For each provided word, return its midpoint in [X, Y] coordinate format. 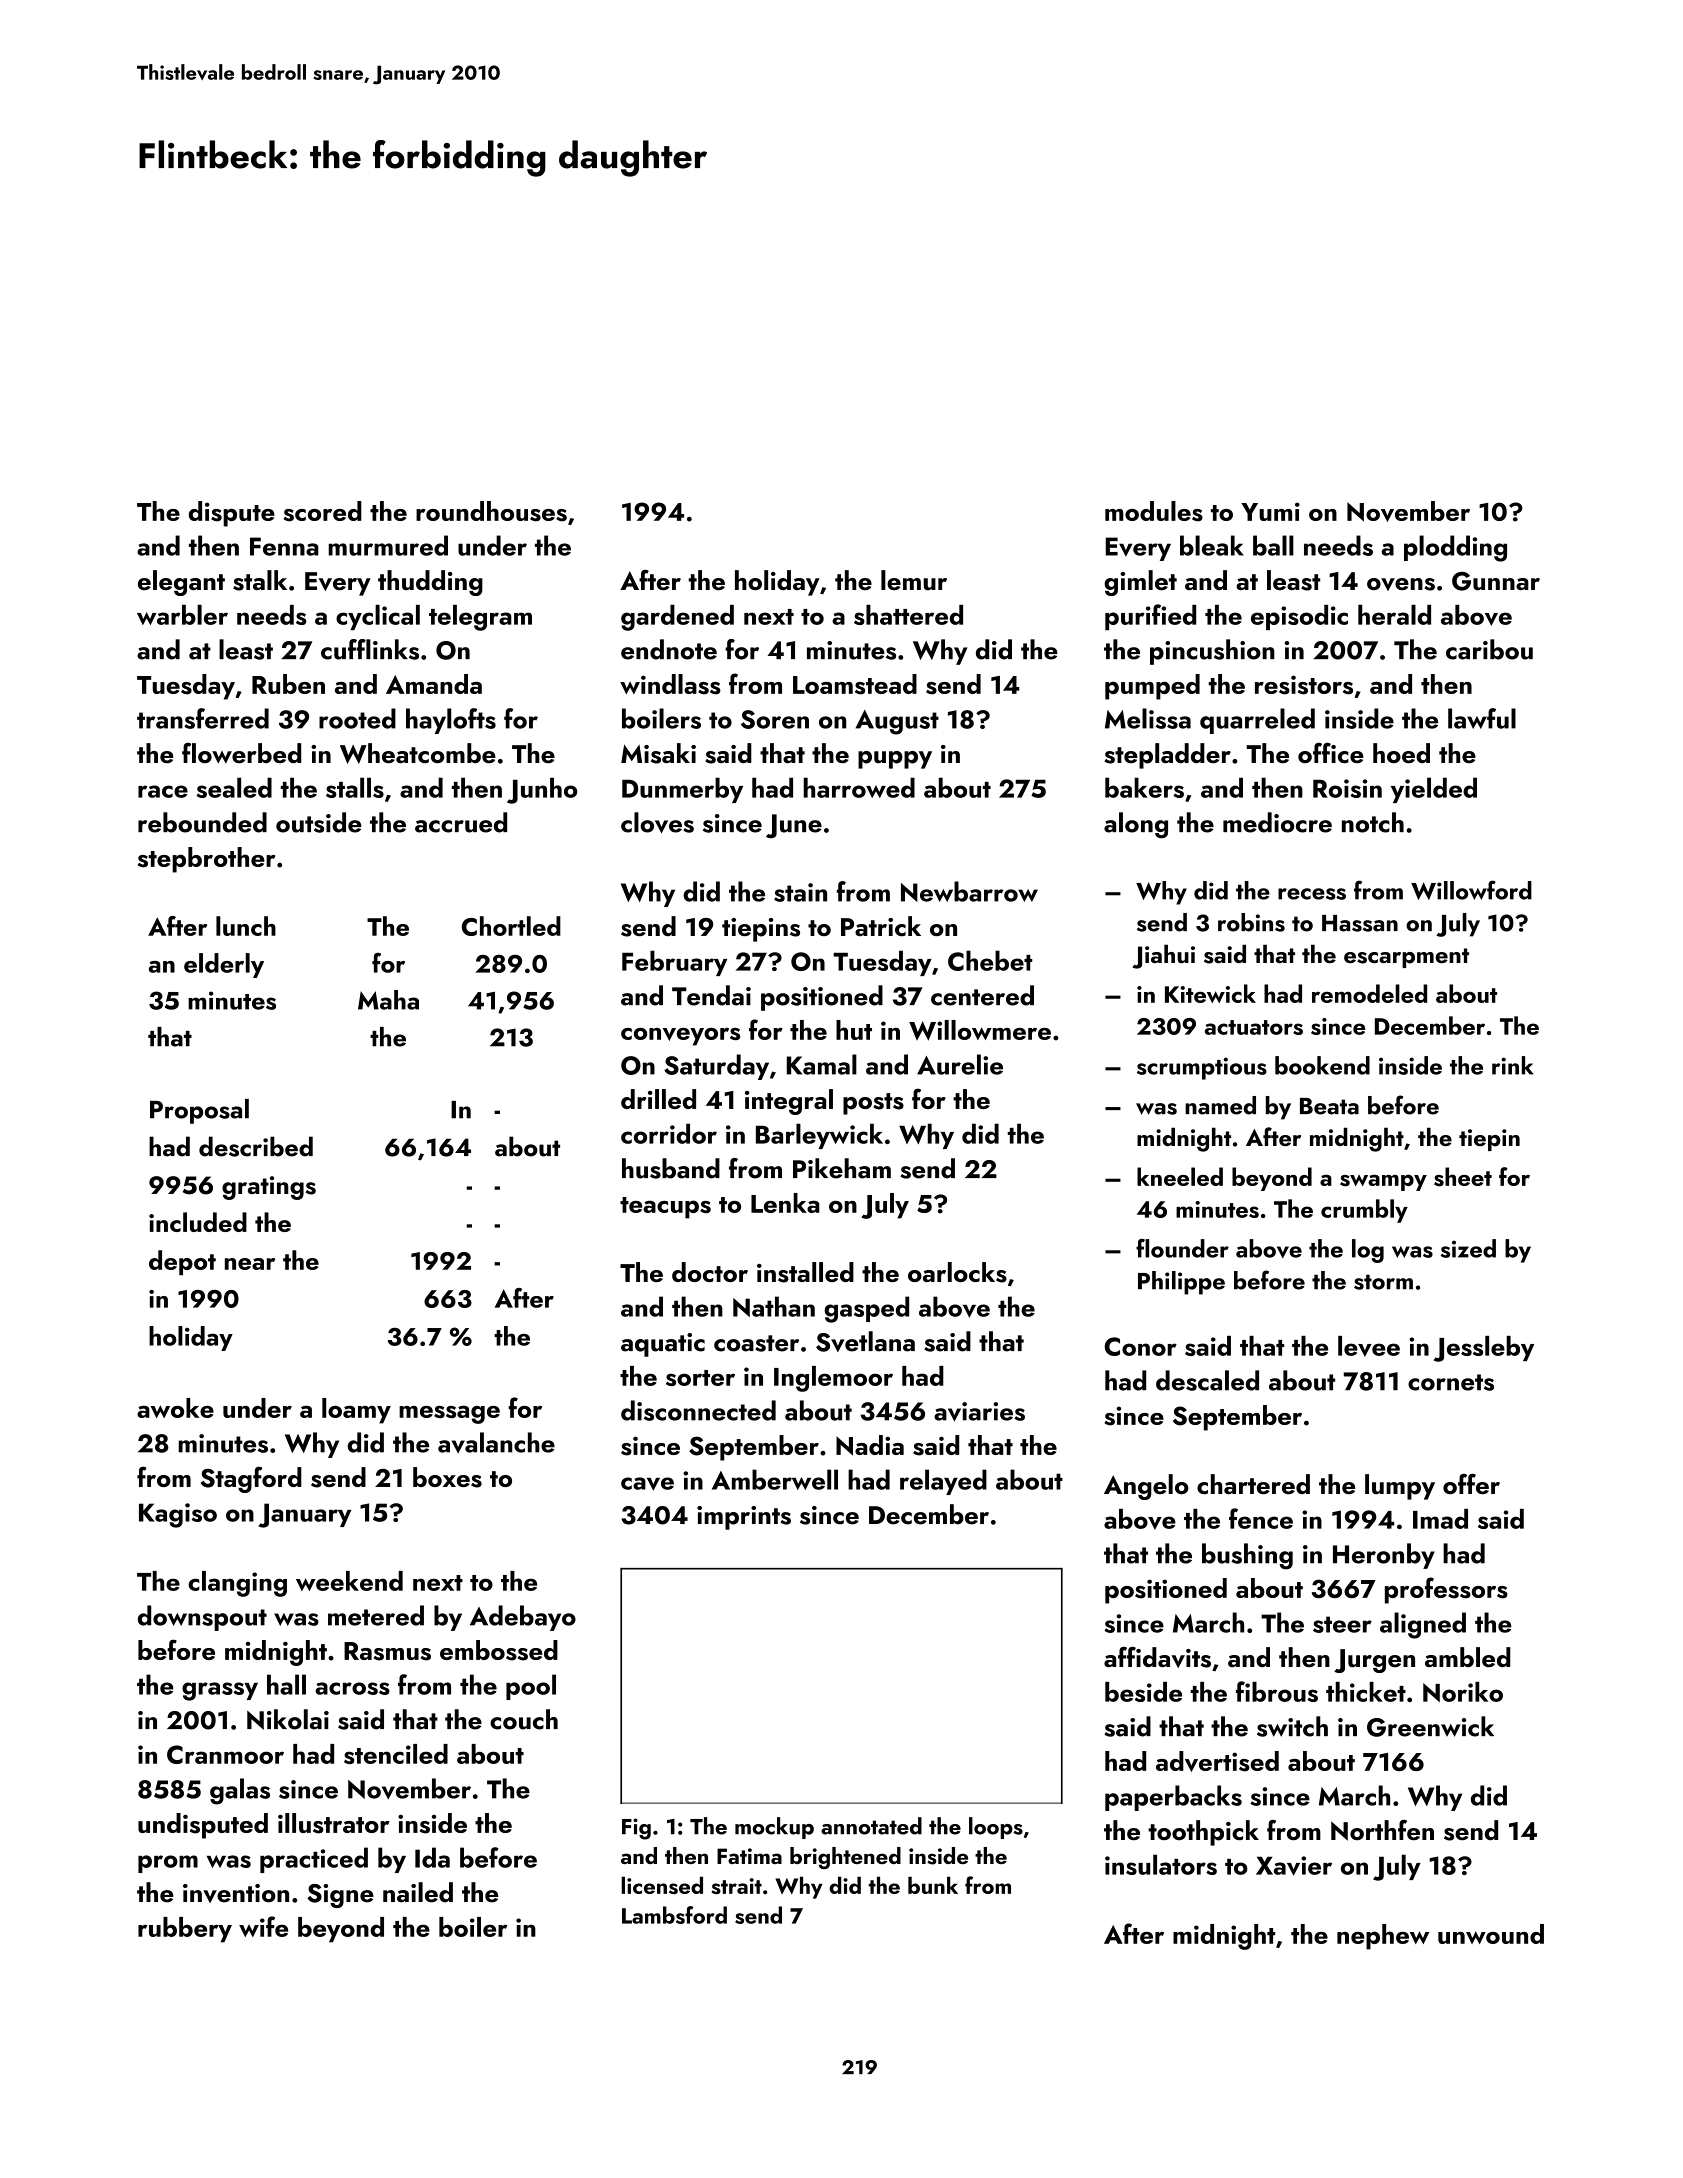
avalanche [496, 1442]
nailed [418, 1892]
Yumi [1270, 511]
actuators [1254, 1027]
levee [1369, 1346]
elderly [224, 965]
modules [1154, 511]
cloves [657, 822]
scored [323, 511]
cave [647, 1484]
